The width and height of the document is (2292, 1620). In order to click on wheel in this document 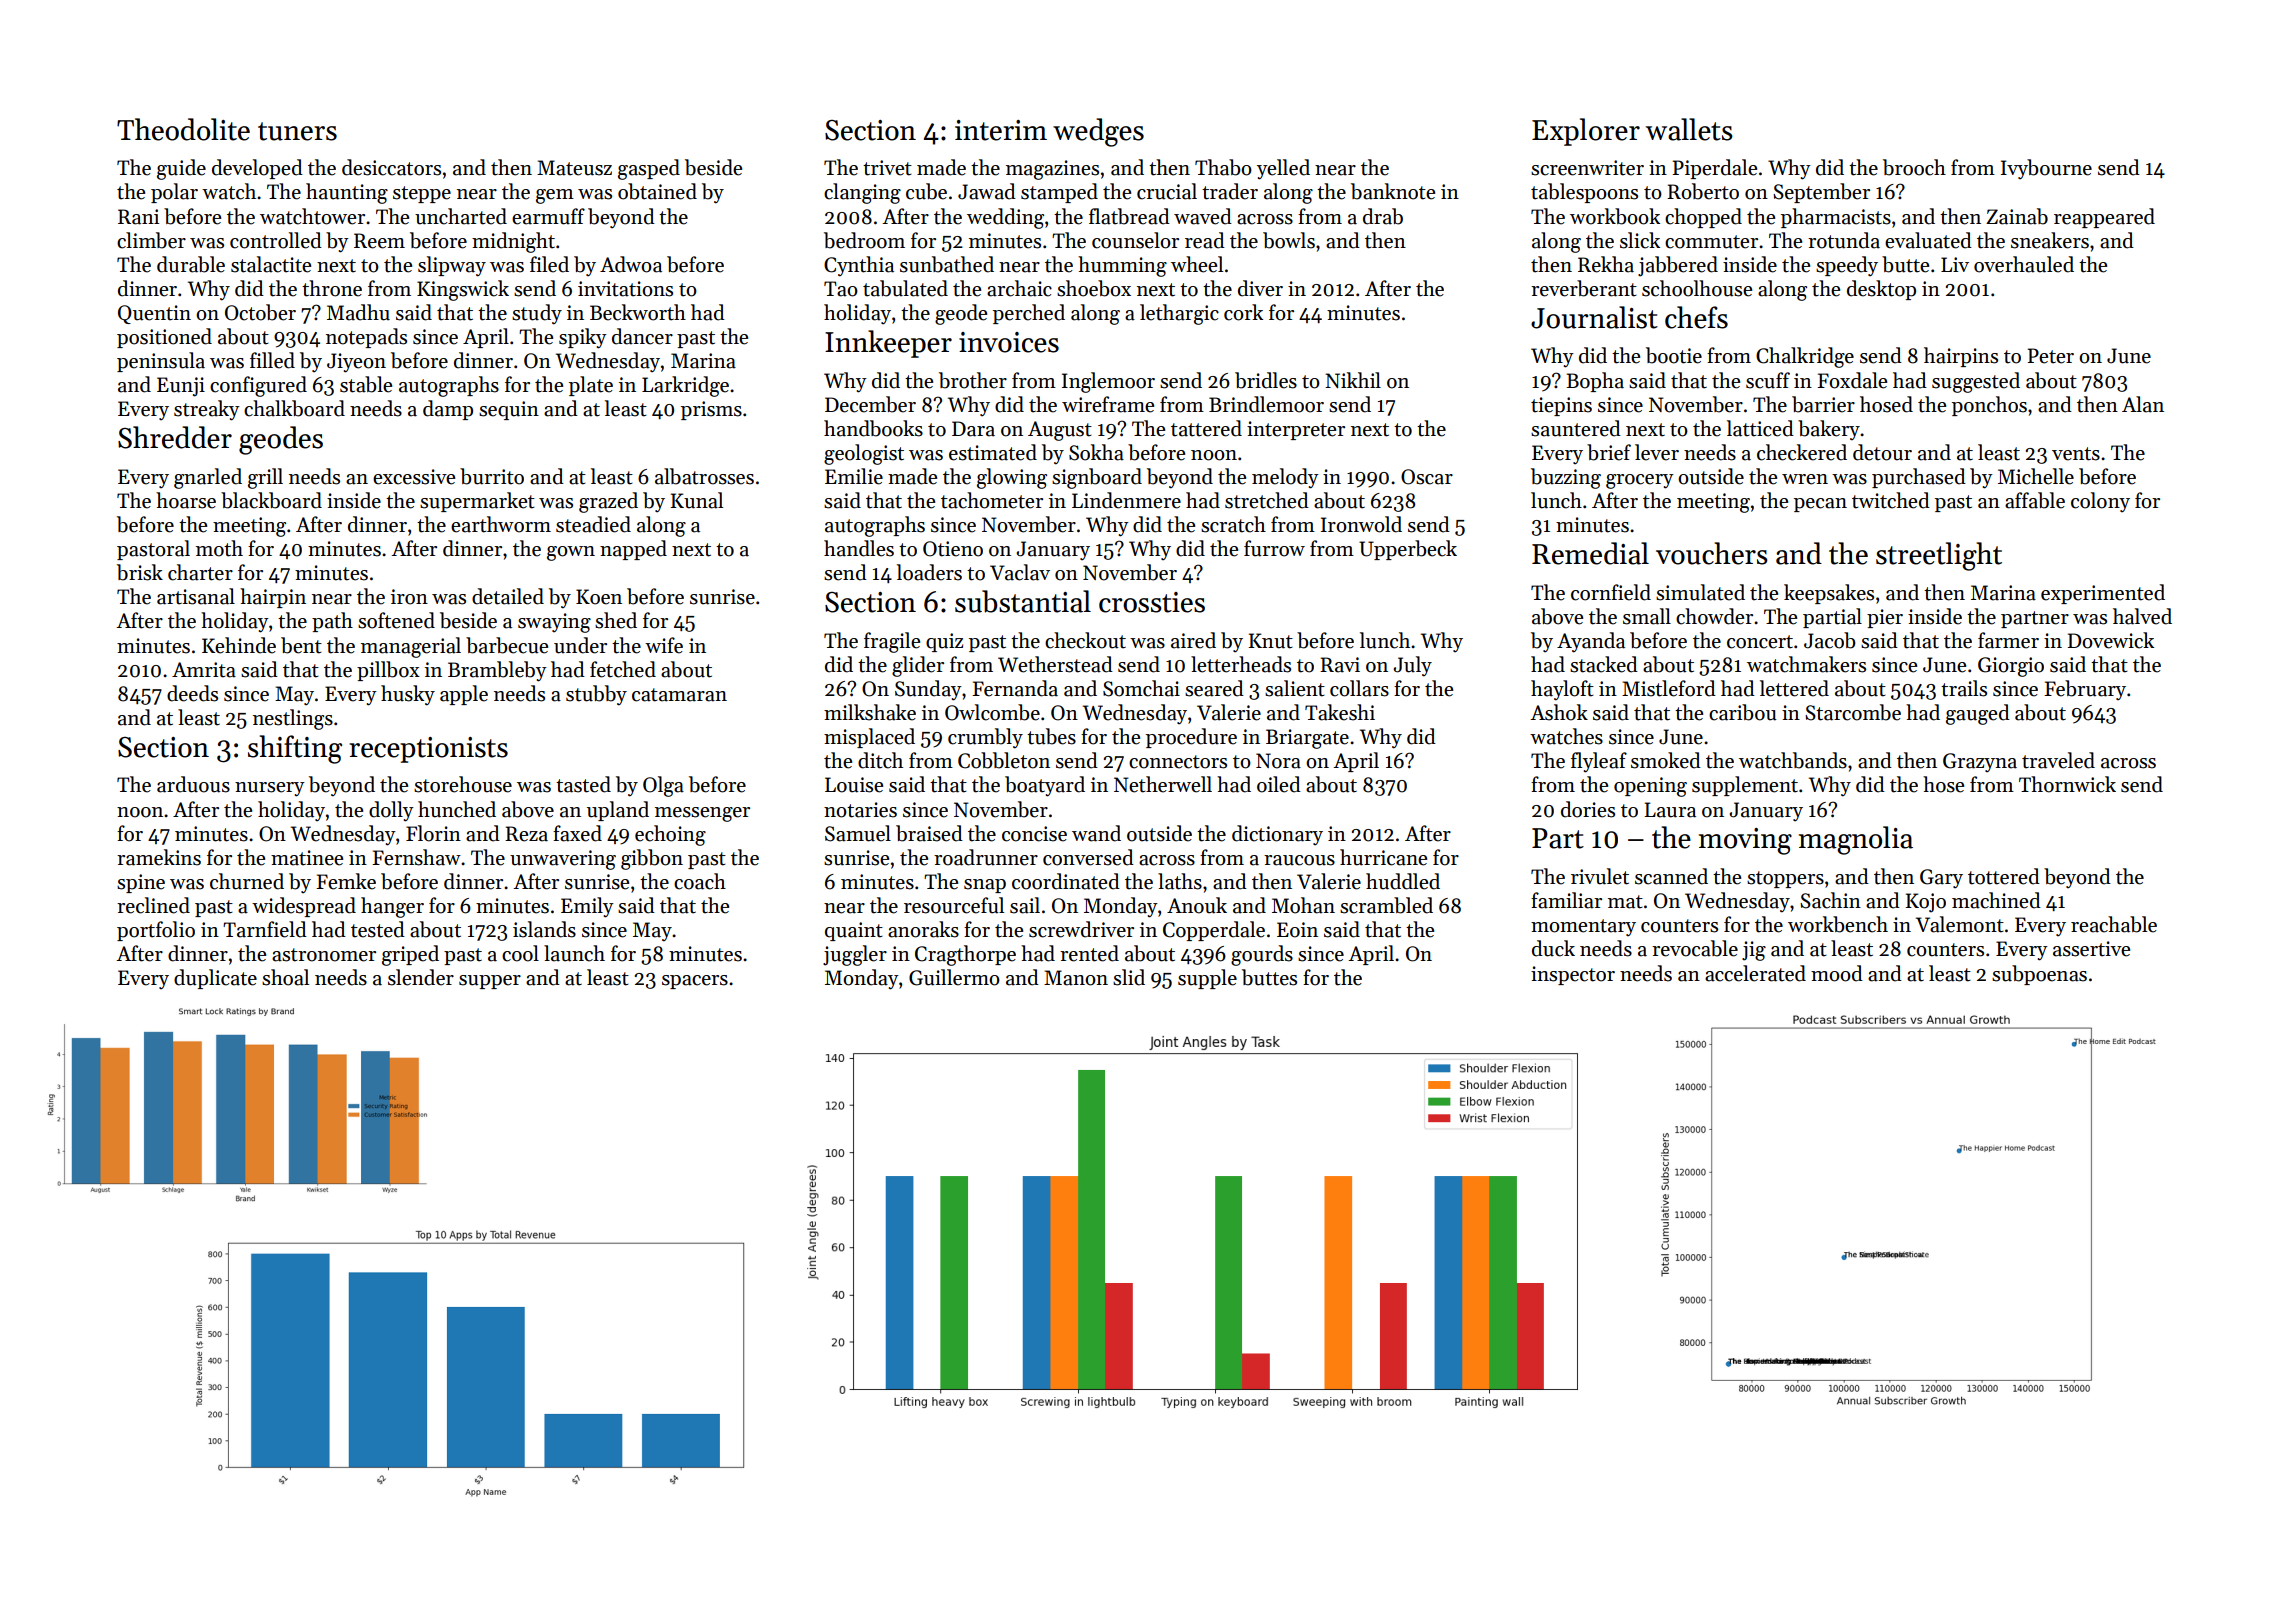, I will do `click(1197, 264)`.
